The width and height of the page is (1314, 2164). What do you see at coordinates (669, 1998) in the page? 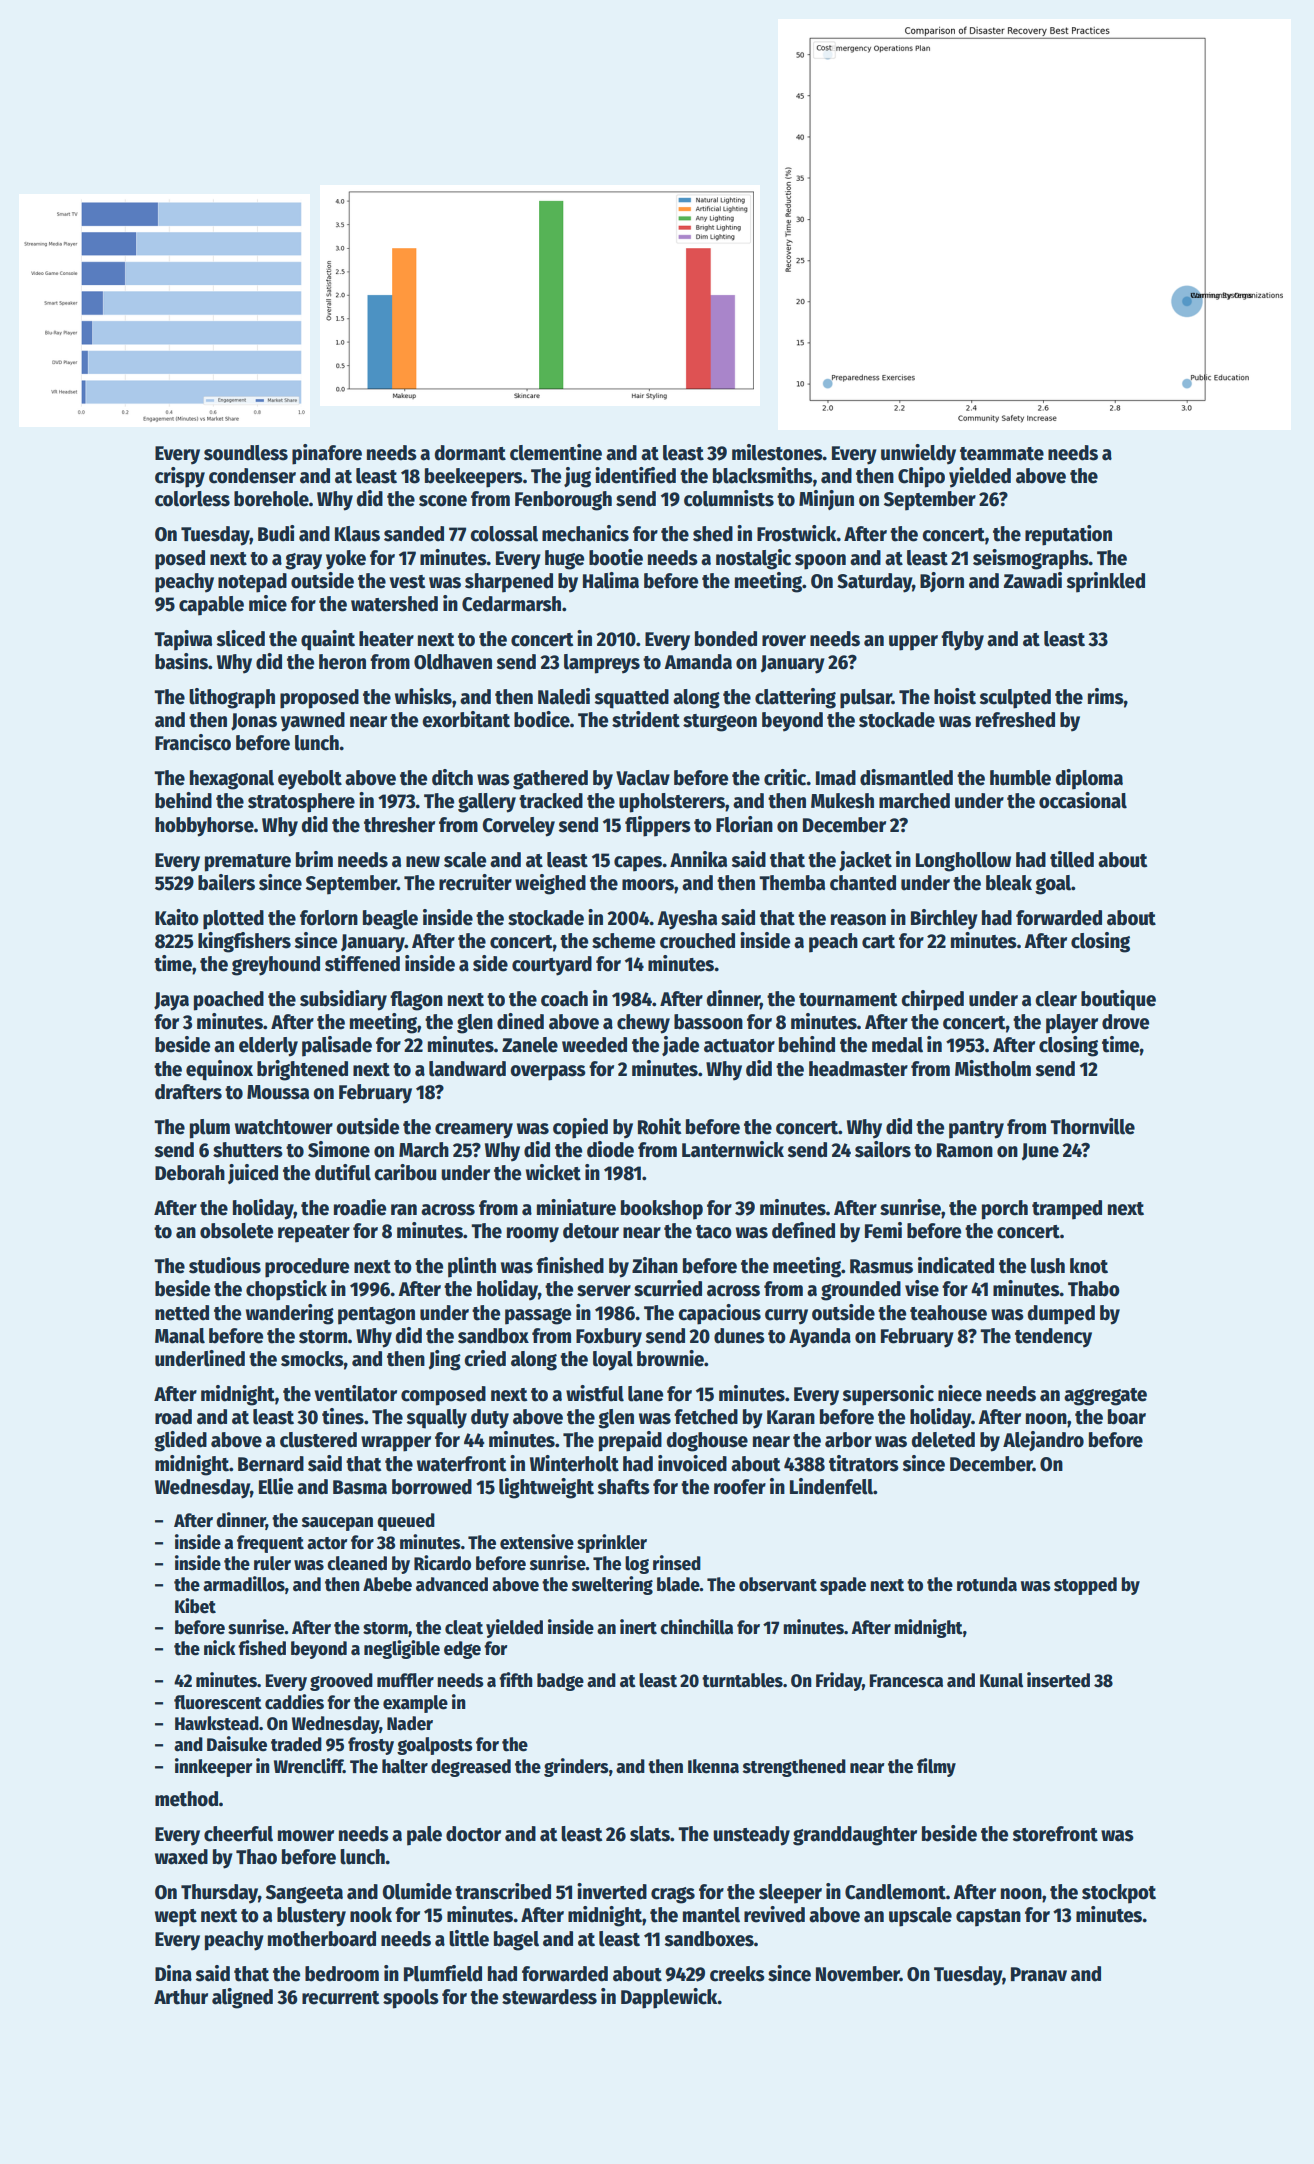
I see `Dapplewick` at bounding box center [669, 1998].
